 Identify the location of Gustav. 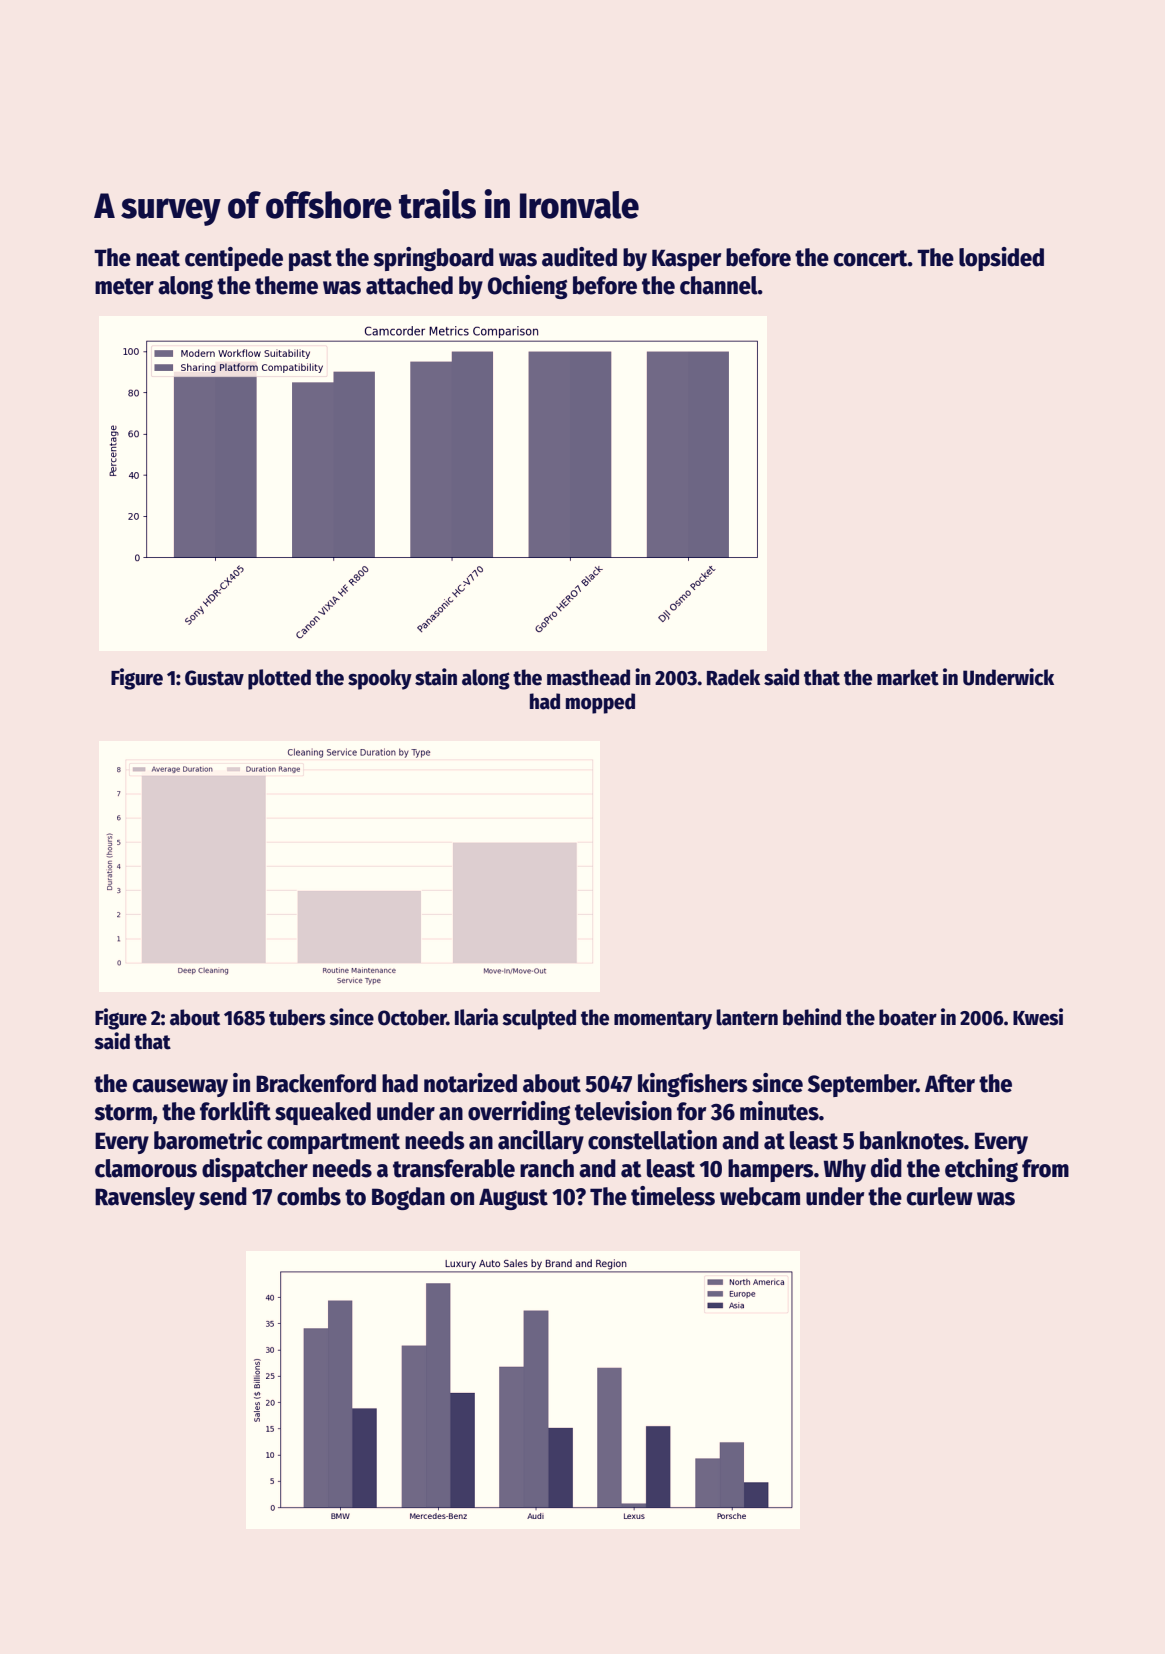
(214, 678).
